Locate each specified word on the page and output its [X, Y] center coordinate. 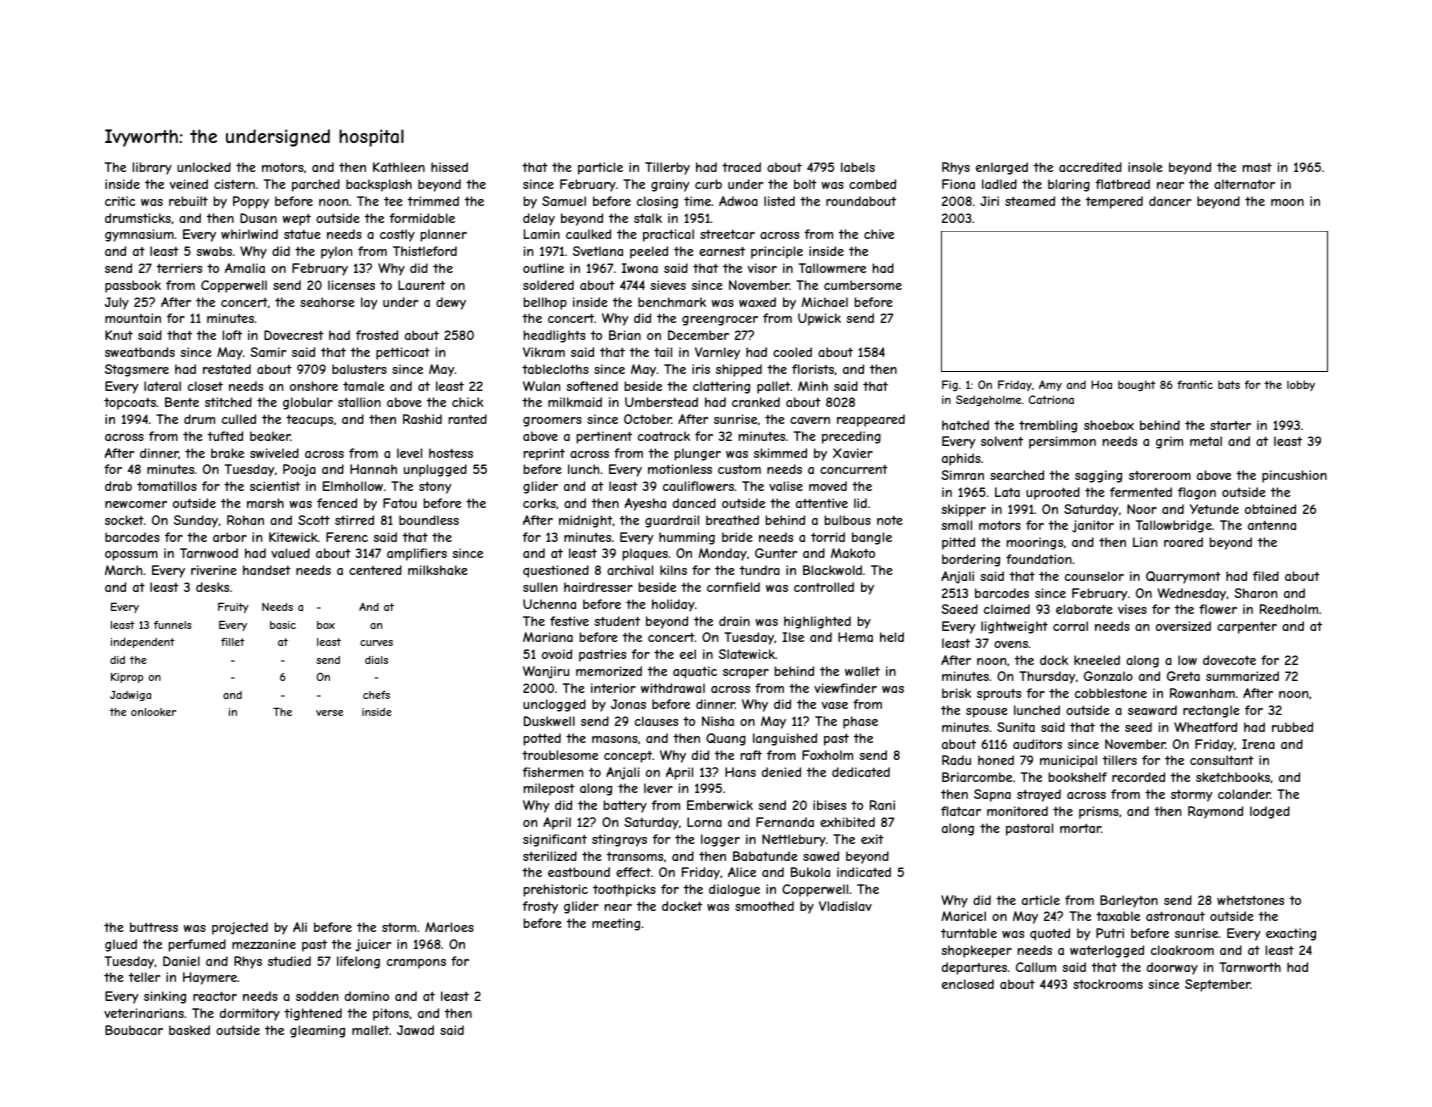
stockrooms [1108, 984]
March [124, 570]
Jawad [415, 1030]
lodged [1270, 812]
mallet [370, 1030]
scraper [746, 674]
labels [858, 167]
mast [1257, 167]
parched [316, 185]
